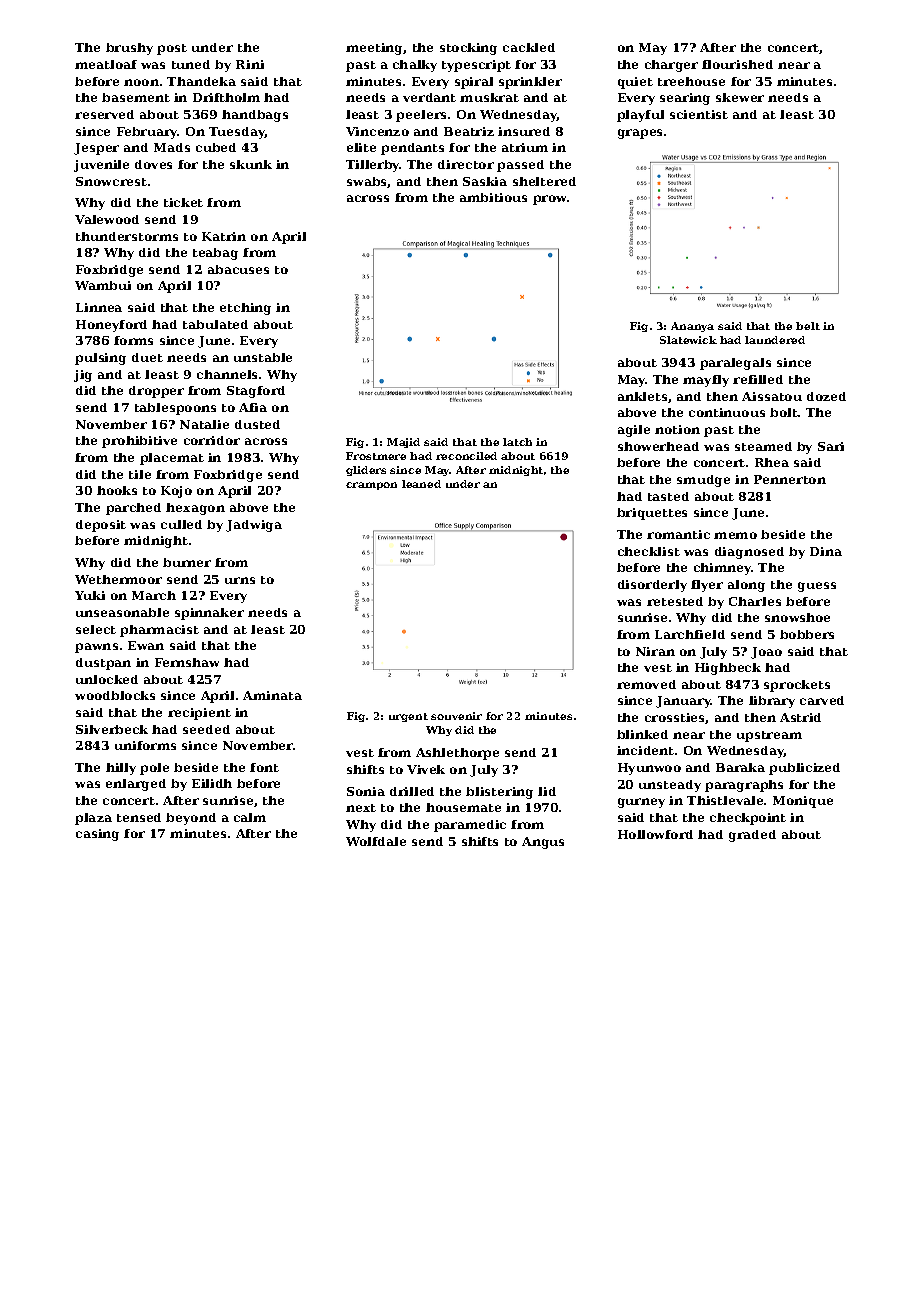 The image size is (924, 1308). I want to click on urns, so click(240, 580).
